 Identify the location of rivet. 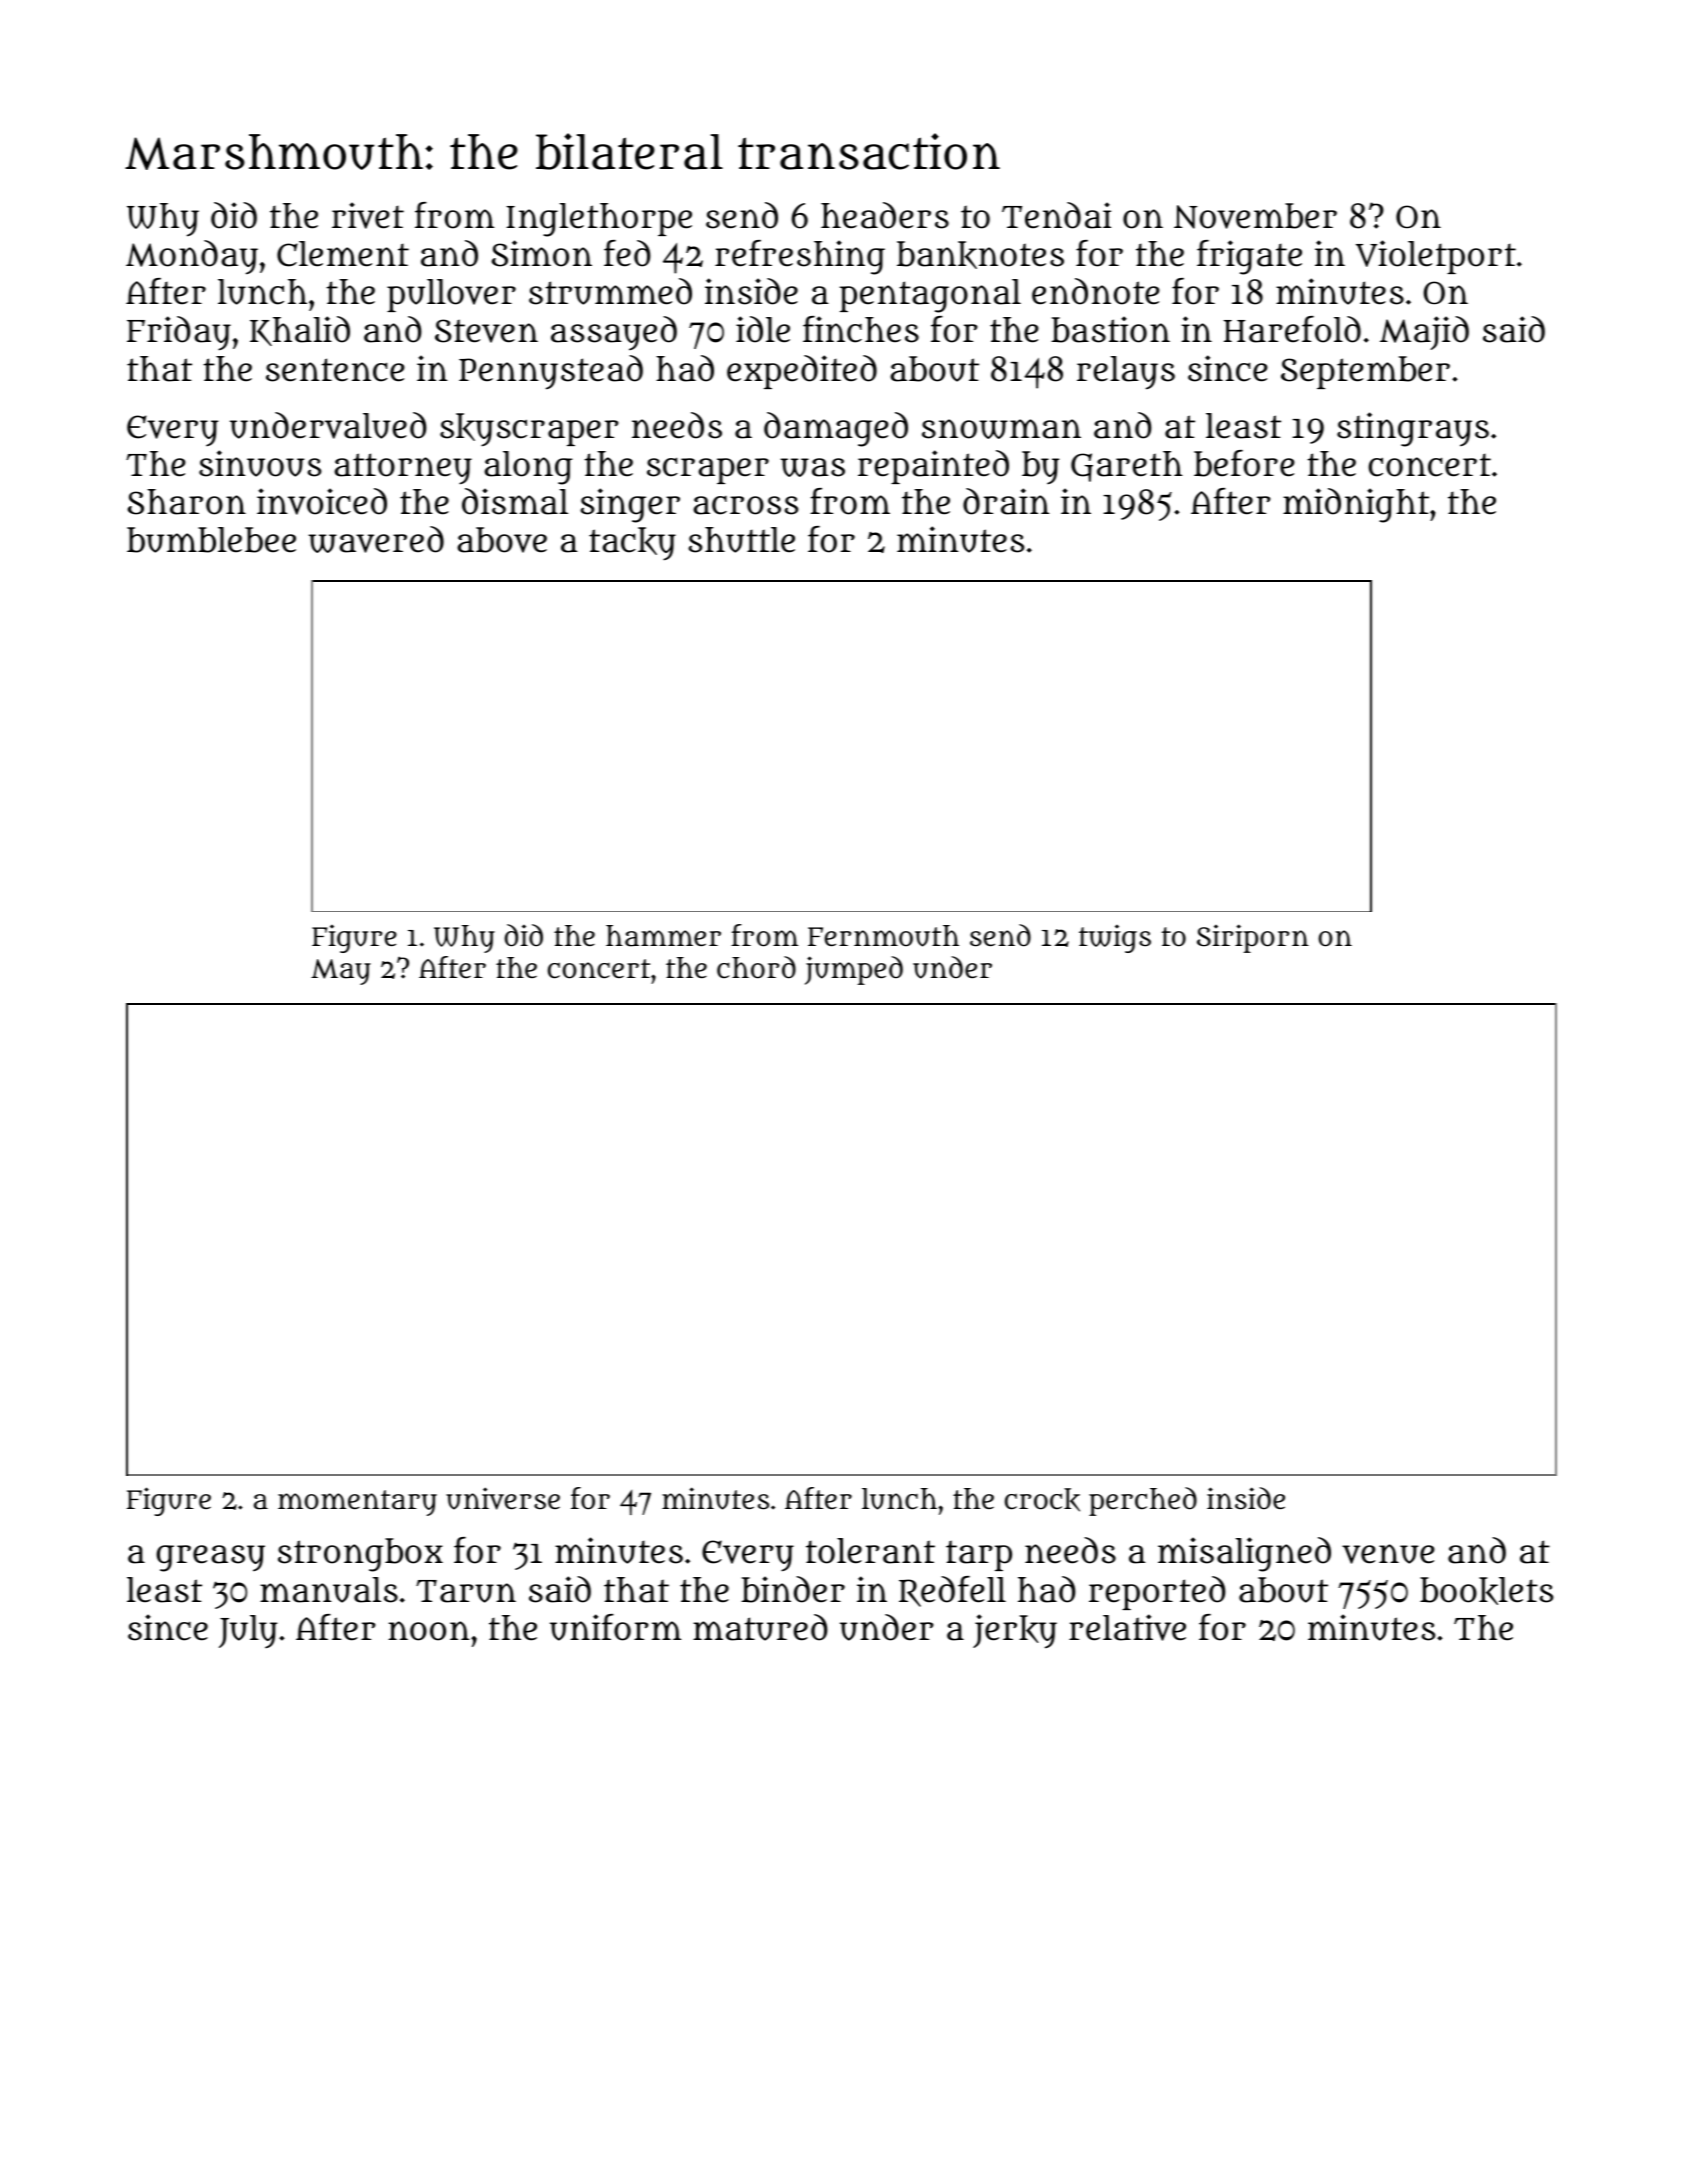
(368, 215).
